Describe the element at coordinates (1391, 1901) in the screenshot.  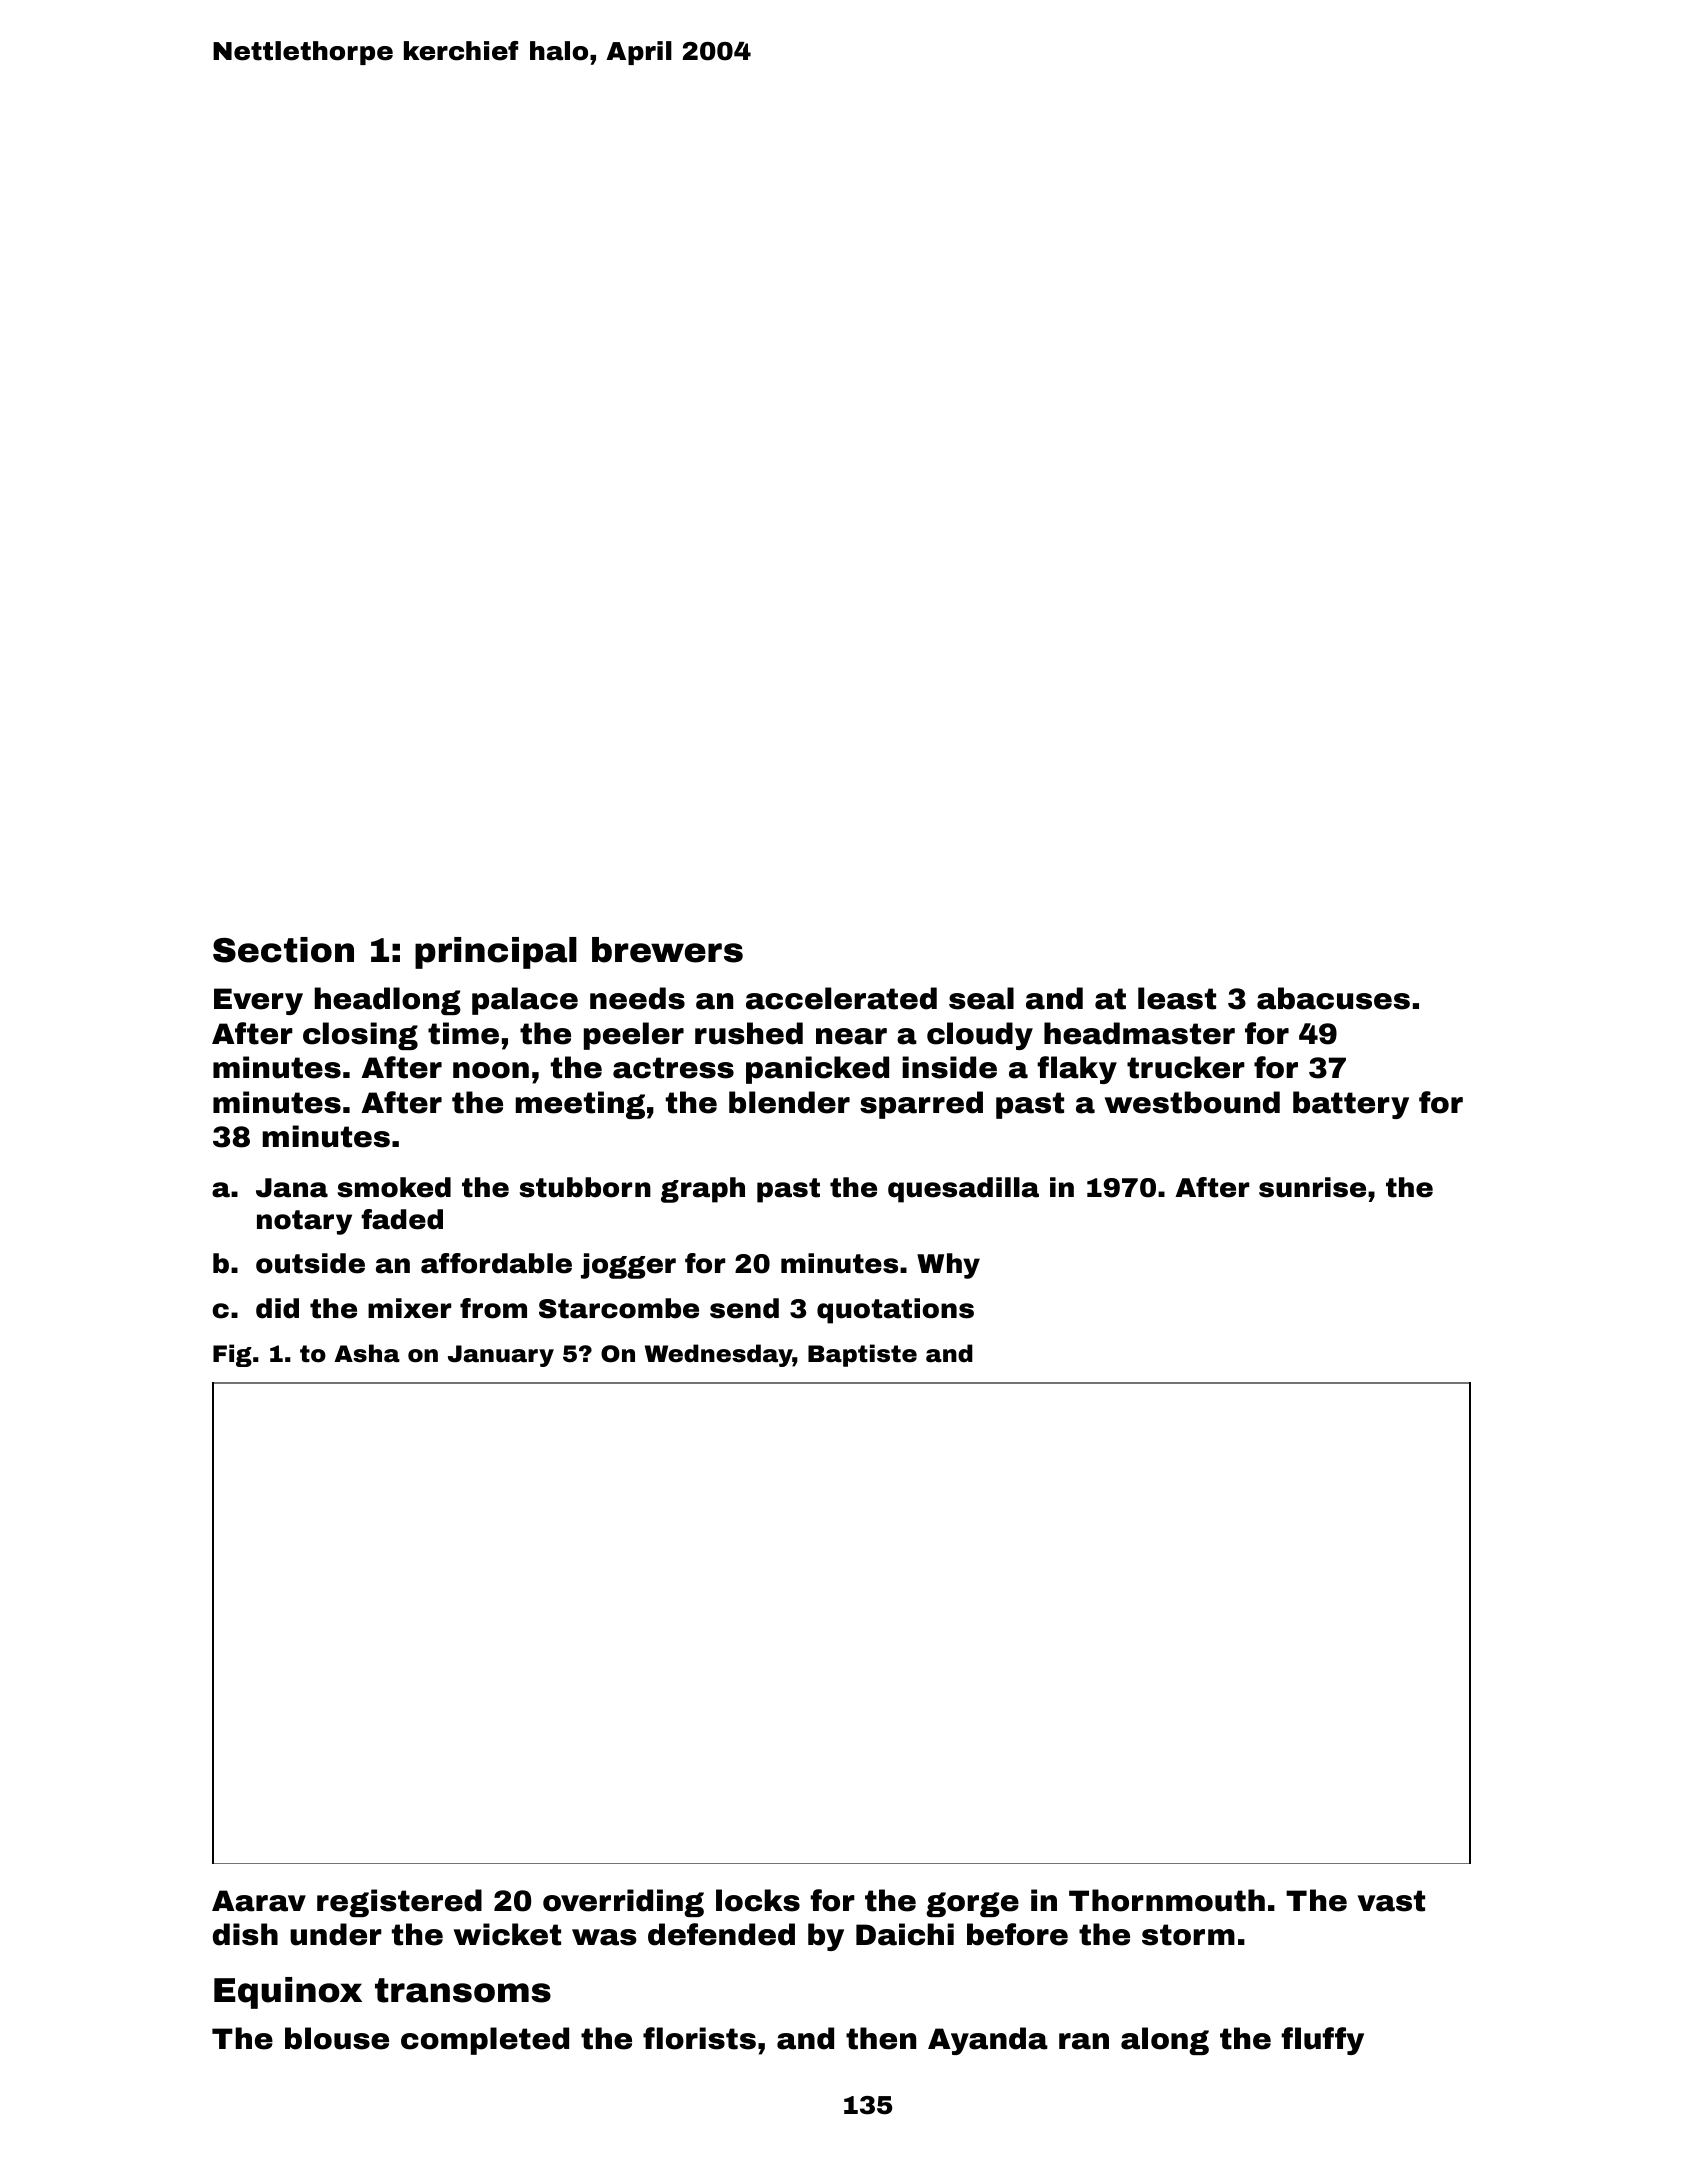
I see `vast` at that location.
